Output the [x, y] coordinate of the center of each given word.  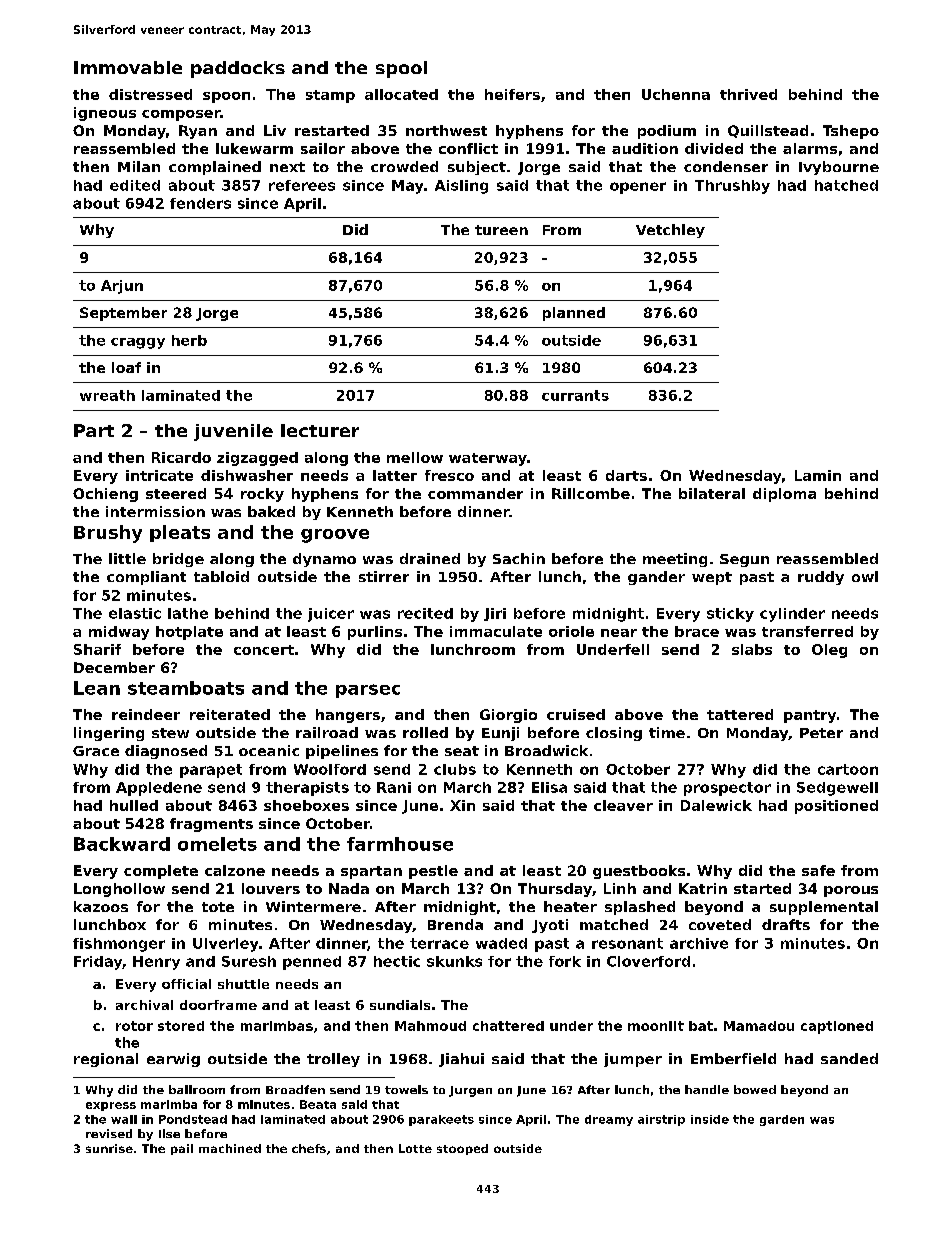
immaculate [496, 631]
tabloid [221, 576]
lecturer [320, 430]
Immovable [128, 67]
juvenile [233, 432]
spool [401, 69]
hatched [846, 185]
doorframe [218, 1005]
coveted [720, 924]
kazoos [101, 906]
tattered [740, 714]
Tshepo [851, 132]
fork [565, 961]
